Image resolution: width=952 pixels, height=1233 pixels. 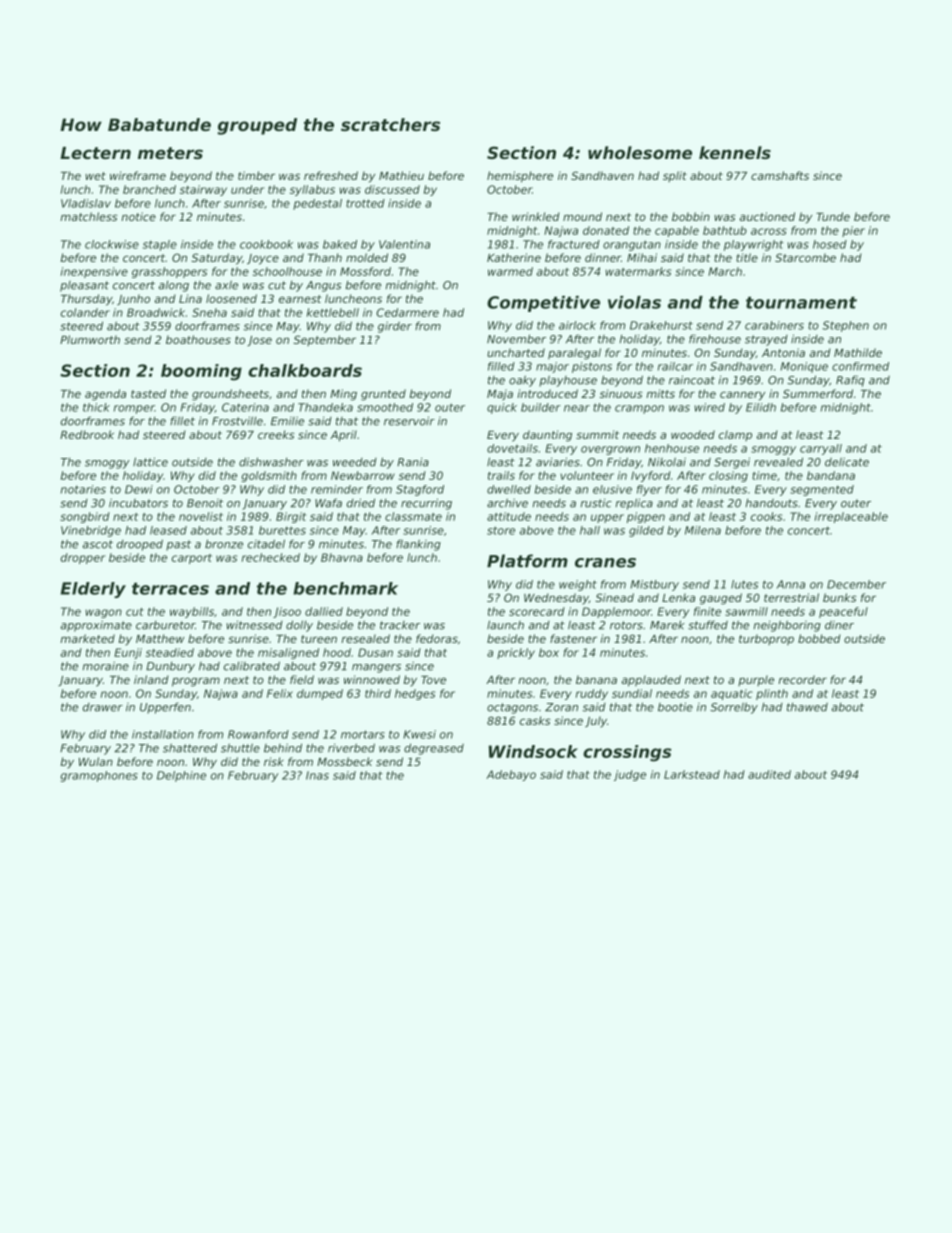 I want to click on goldsmith, so click(x=269, y=476).
